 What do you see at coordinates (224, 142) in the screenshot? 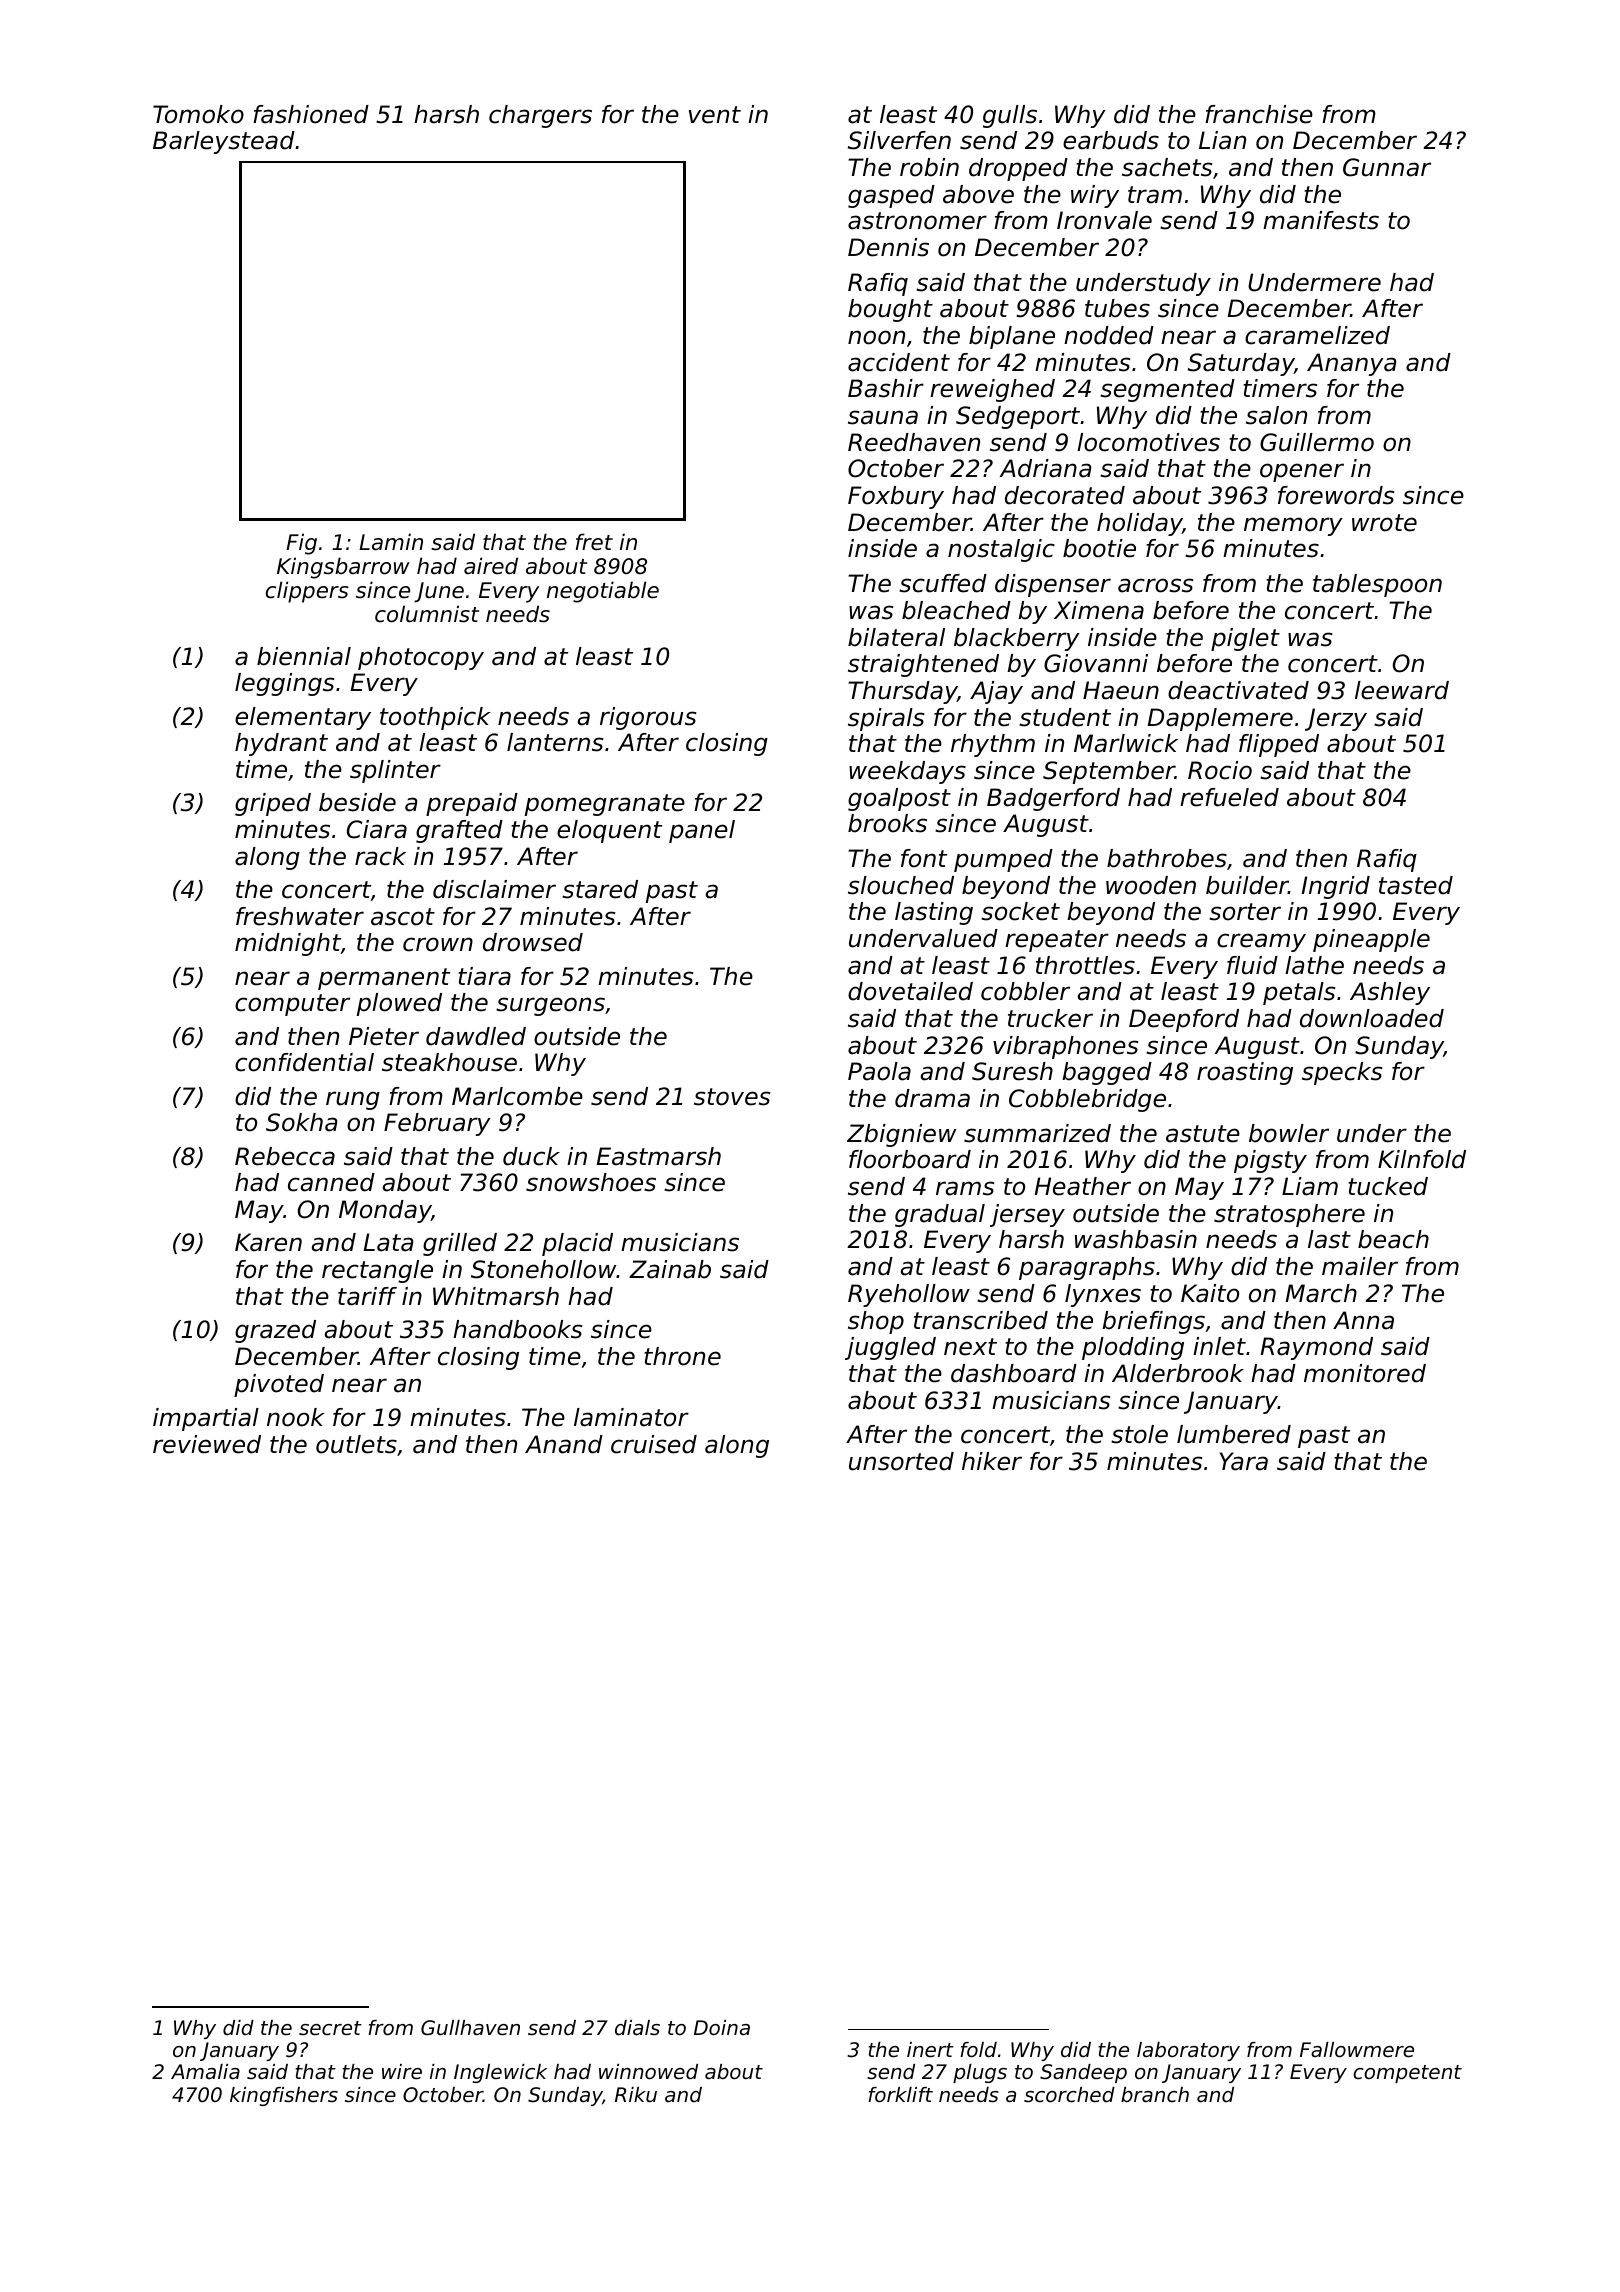
I see `Barleystead` at bounding box center [224, 142].
